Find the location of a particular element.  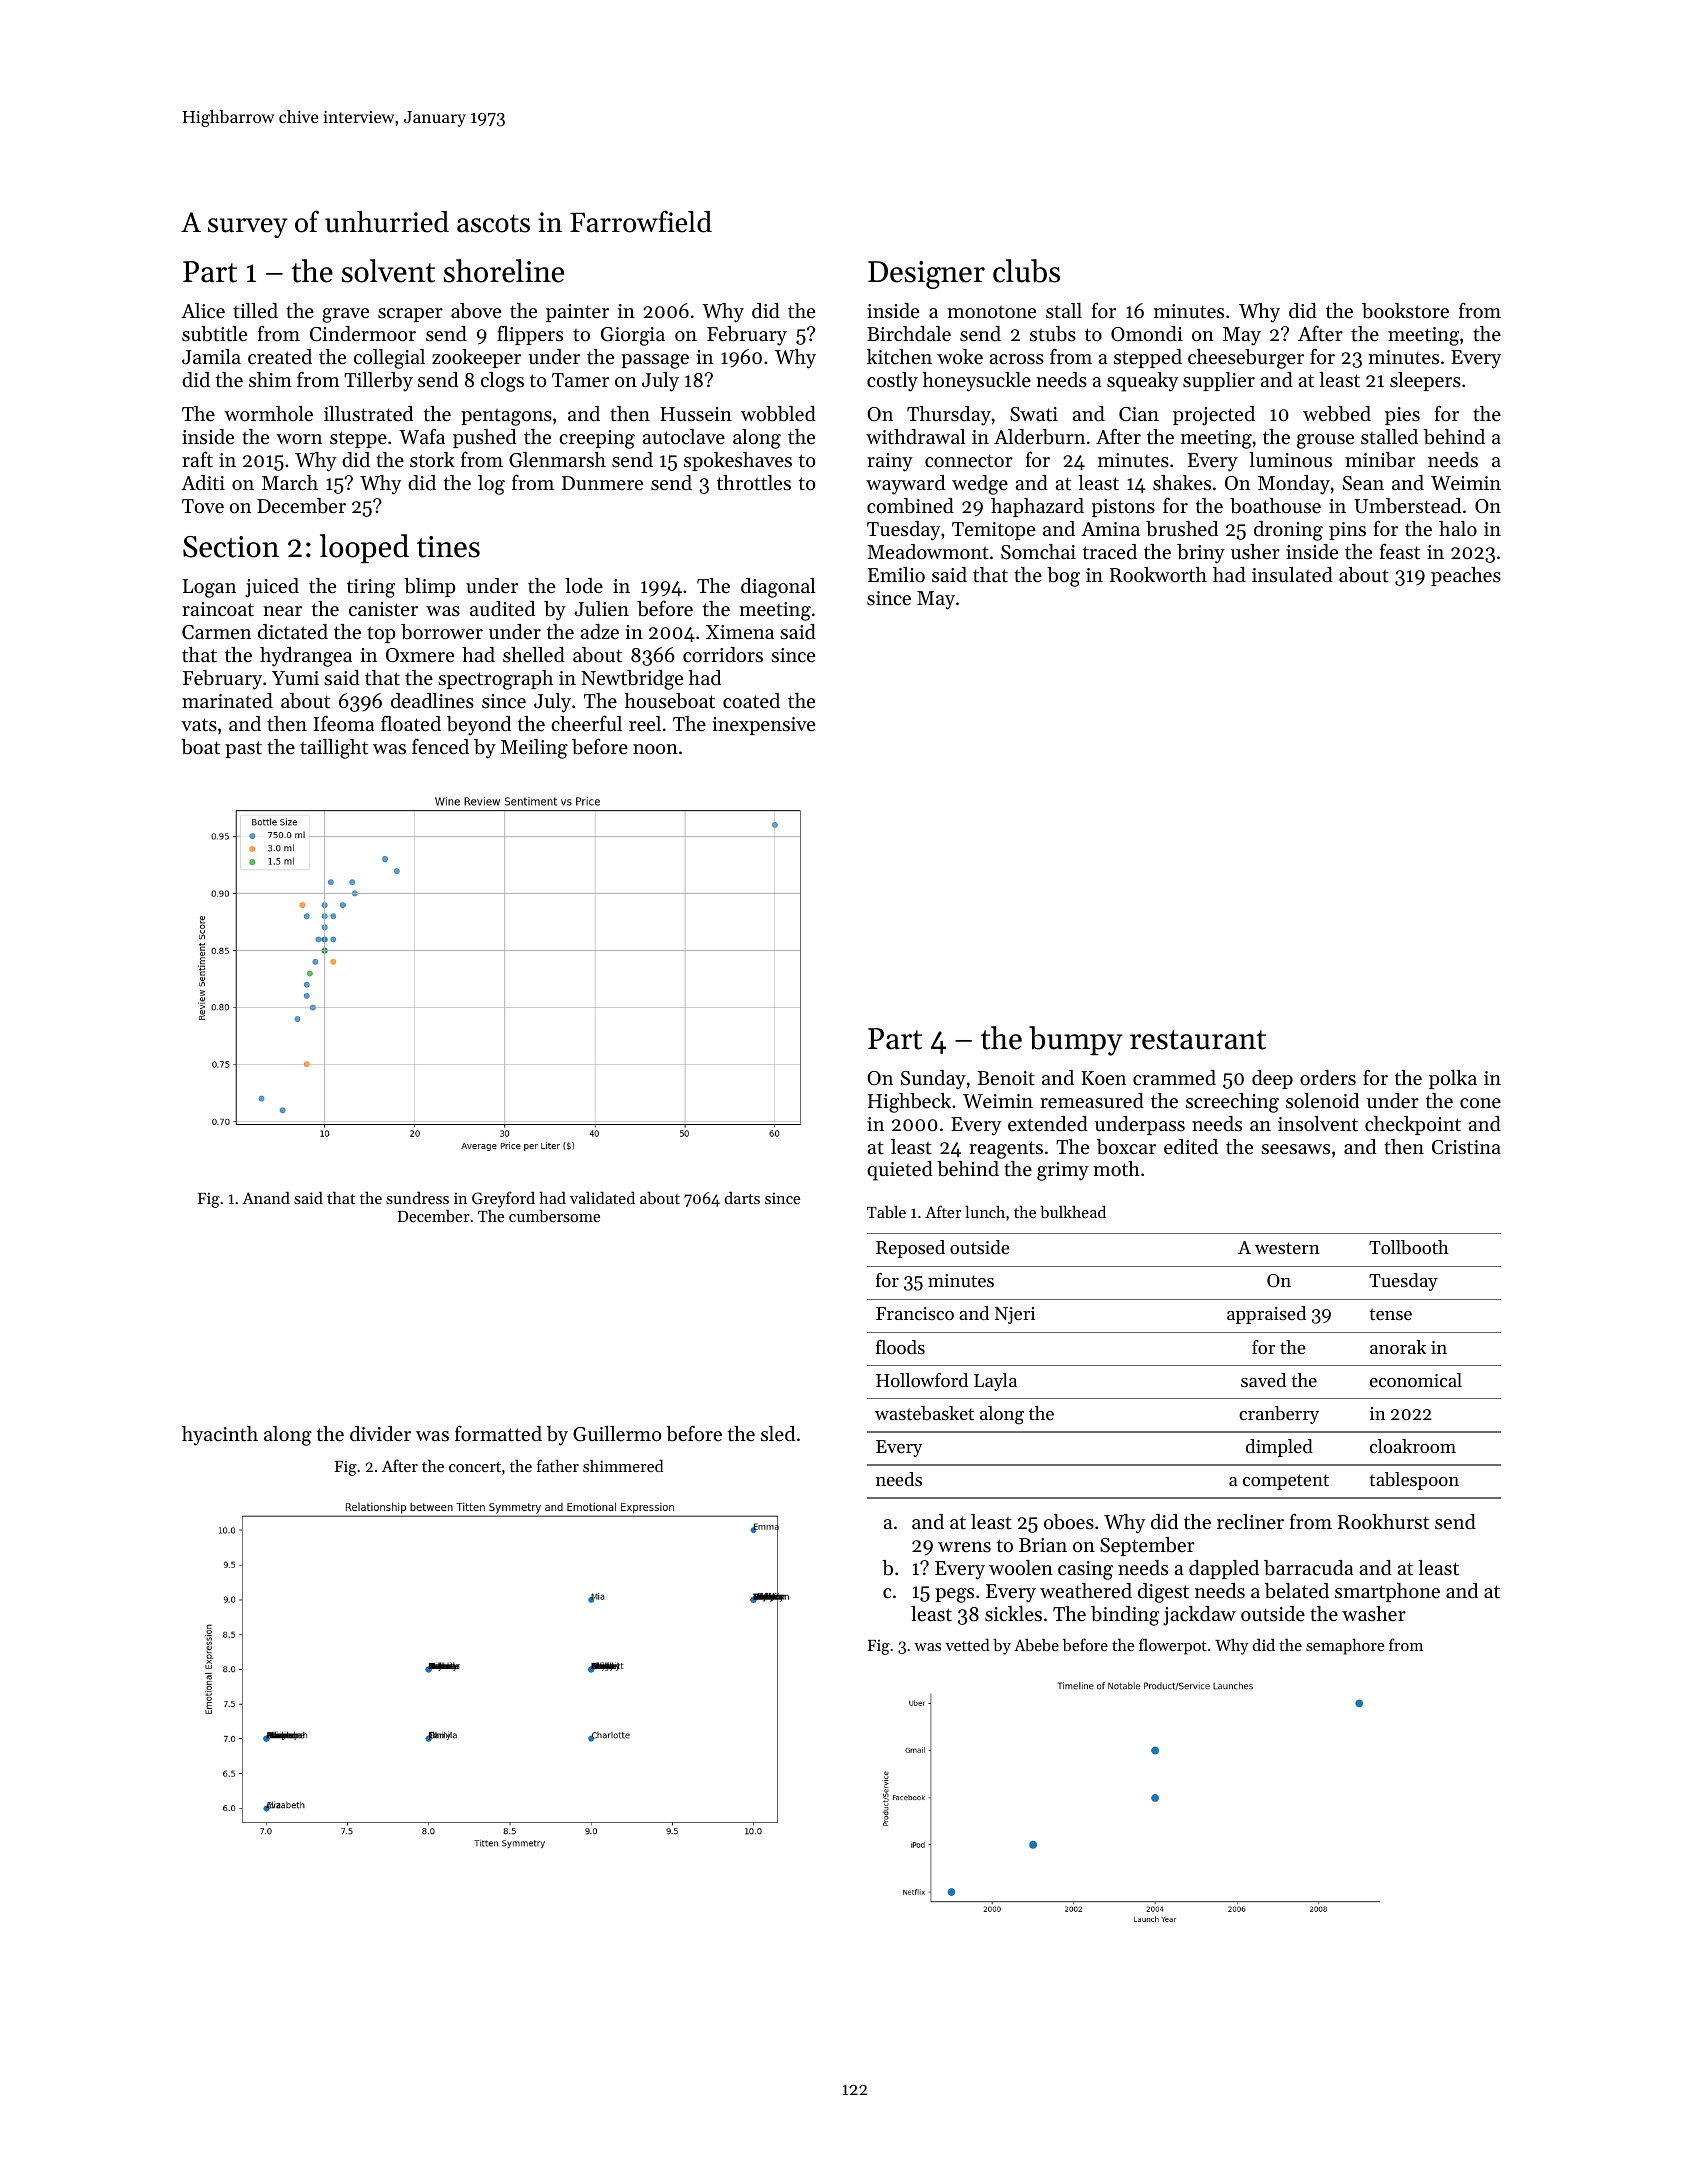

clubs is located at coordinates (1026, 271).
